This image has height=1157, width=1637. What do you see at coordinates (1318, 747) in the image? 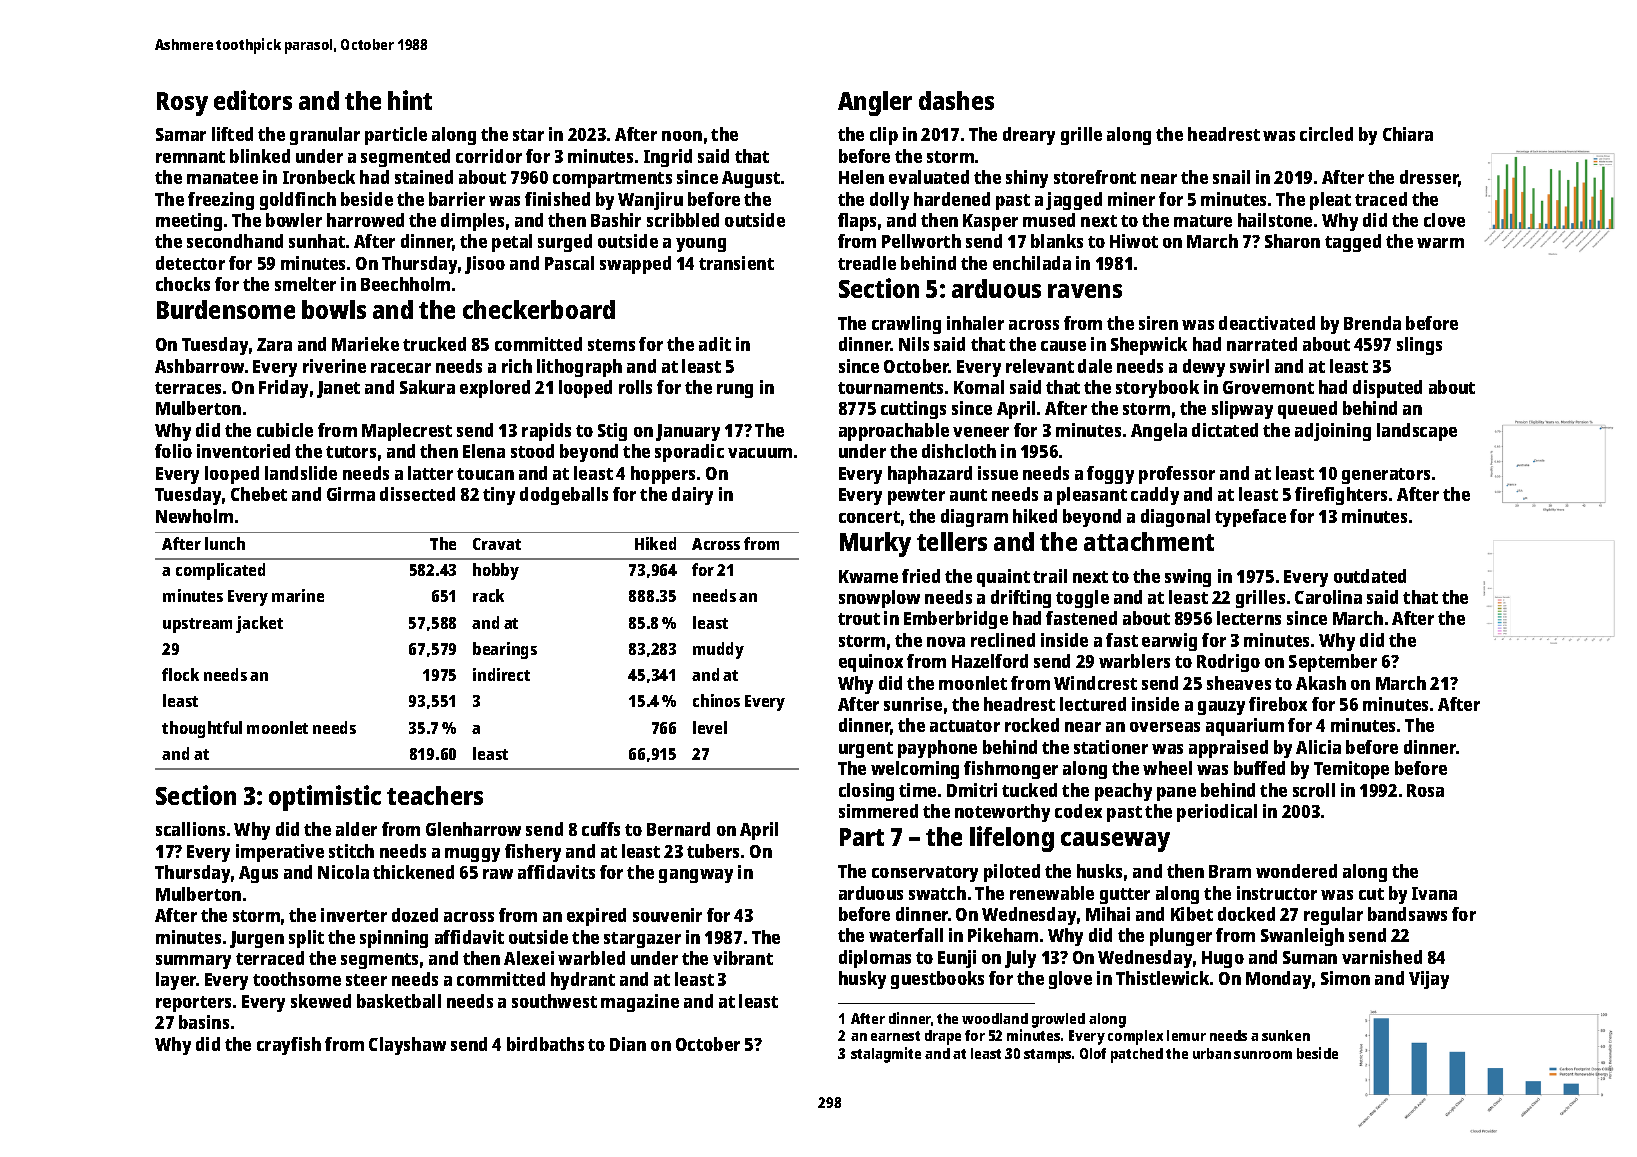
I see `Alicia` at bounding box center [1318, 747].
